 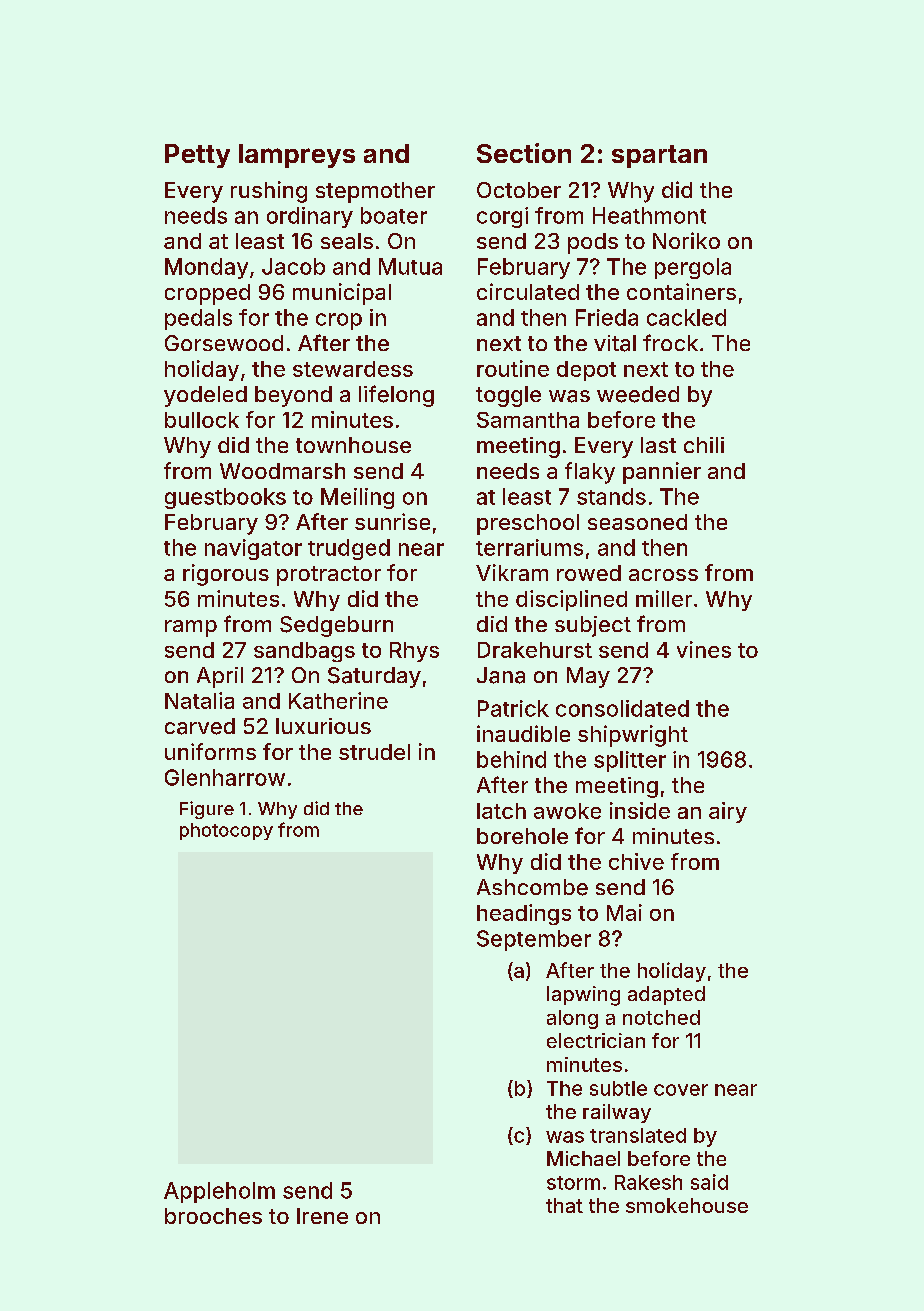 What do you see at coordinates (659, 156) in the screenshot?
I see `spartan` at bounding box center [659, 156].
